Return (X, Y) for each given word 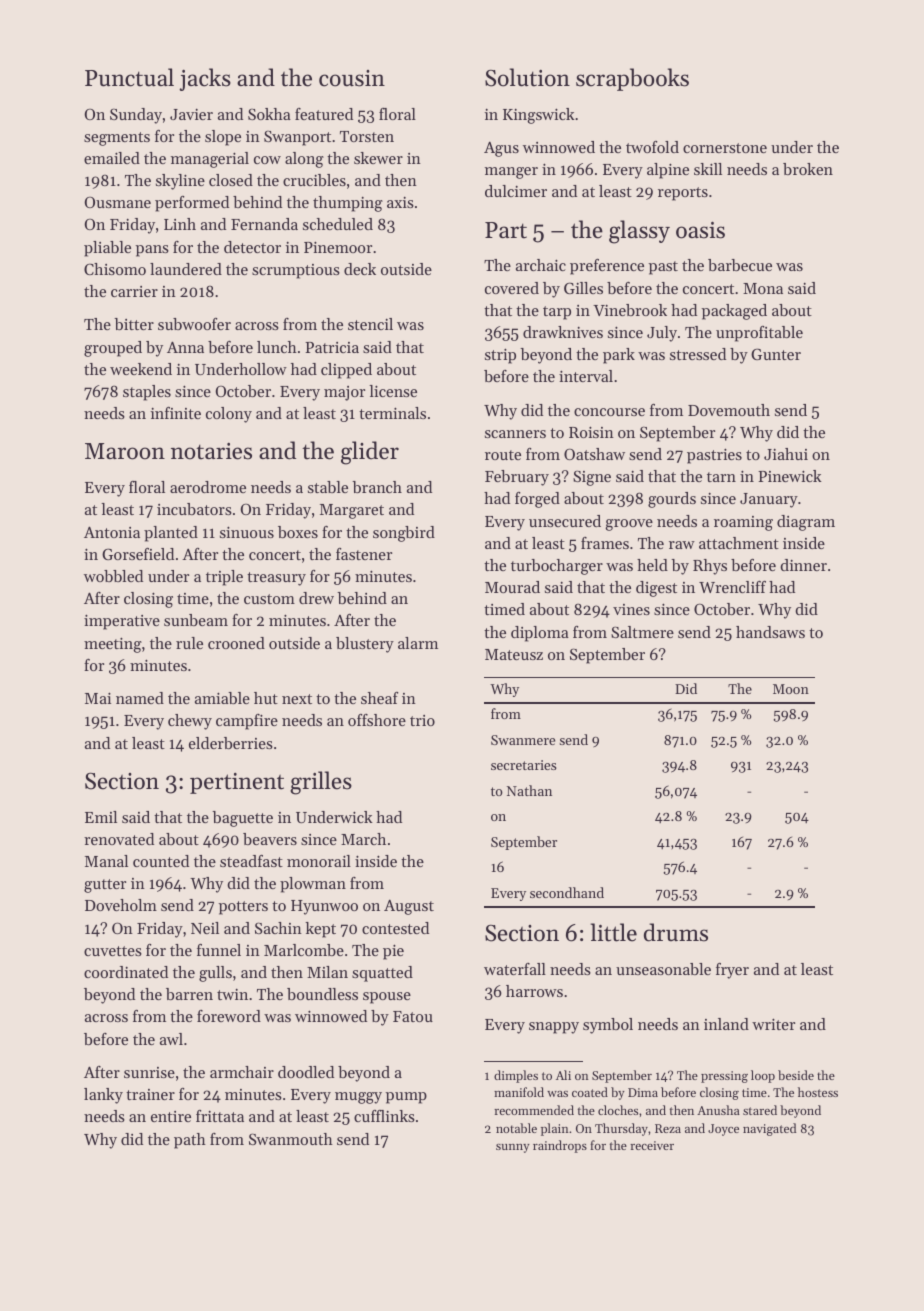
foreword (229, 1016)
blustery (365, 645)
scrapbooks (632, 79)
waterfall (515, 969)
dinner (803, 565)
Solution (527, 77)
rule (189, 643)
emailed (112, 158)
